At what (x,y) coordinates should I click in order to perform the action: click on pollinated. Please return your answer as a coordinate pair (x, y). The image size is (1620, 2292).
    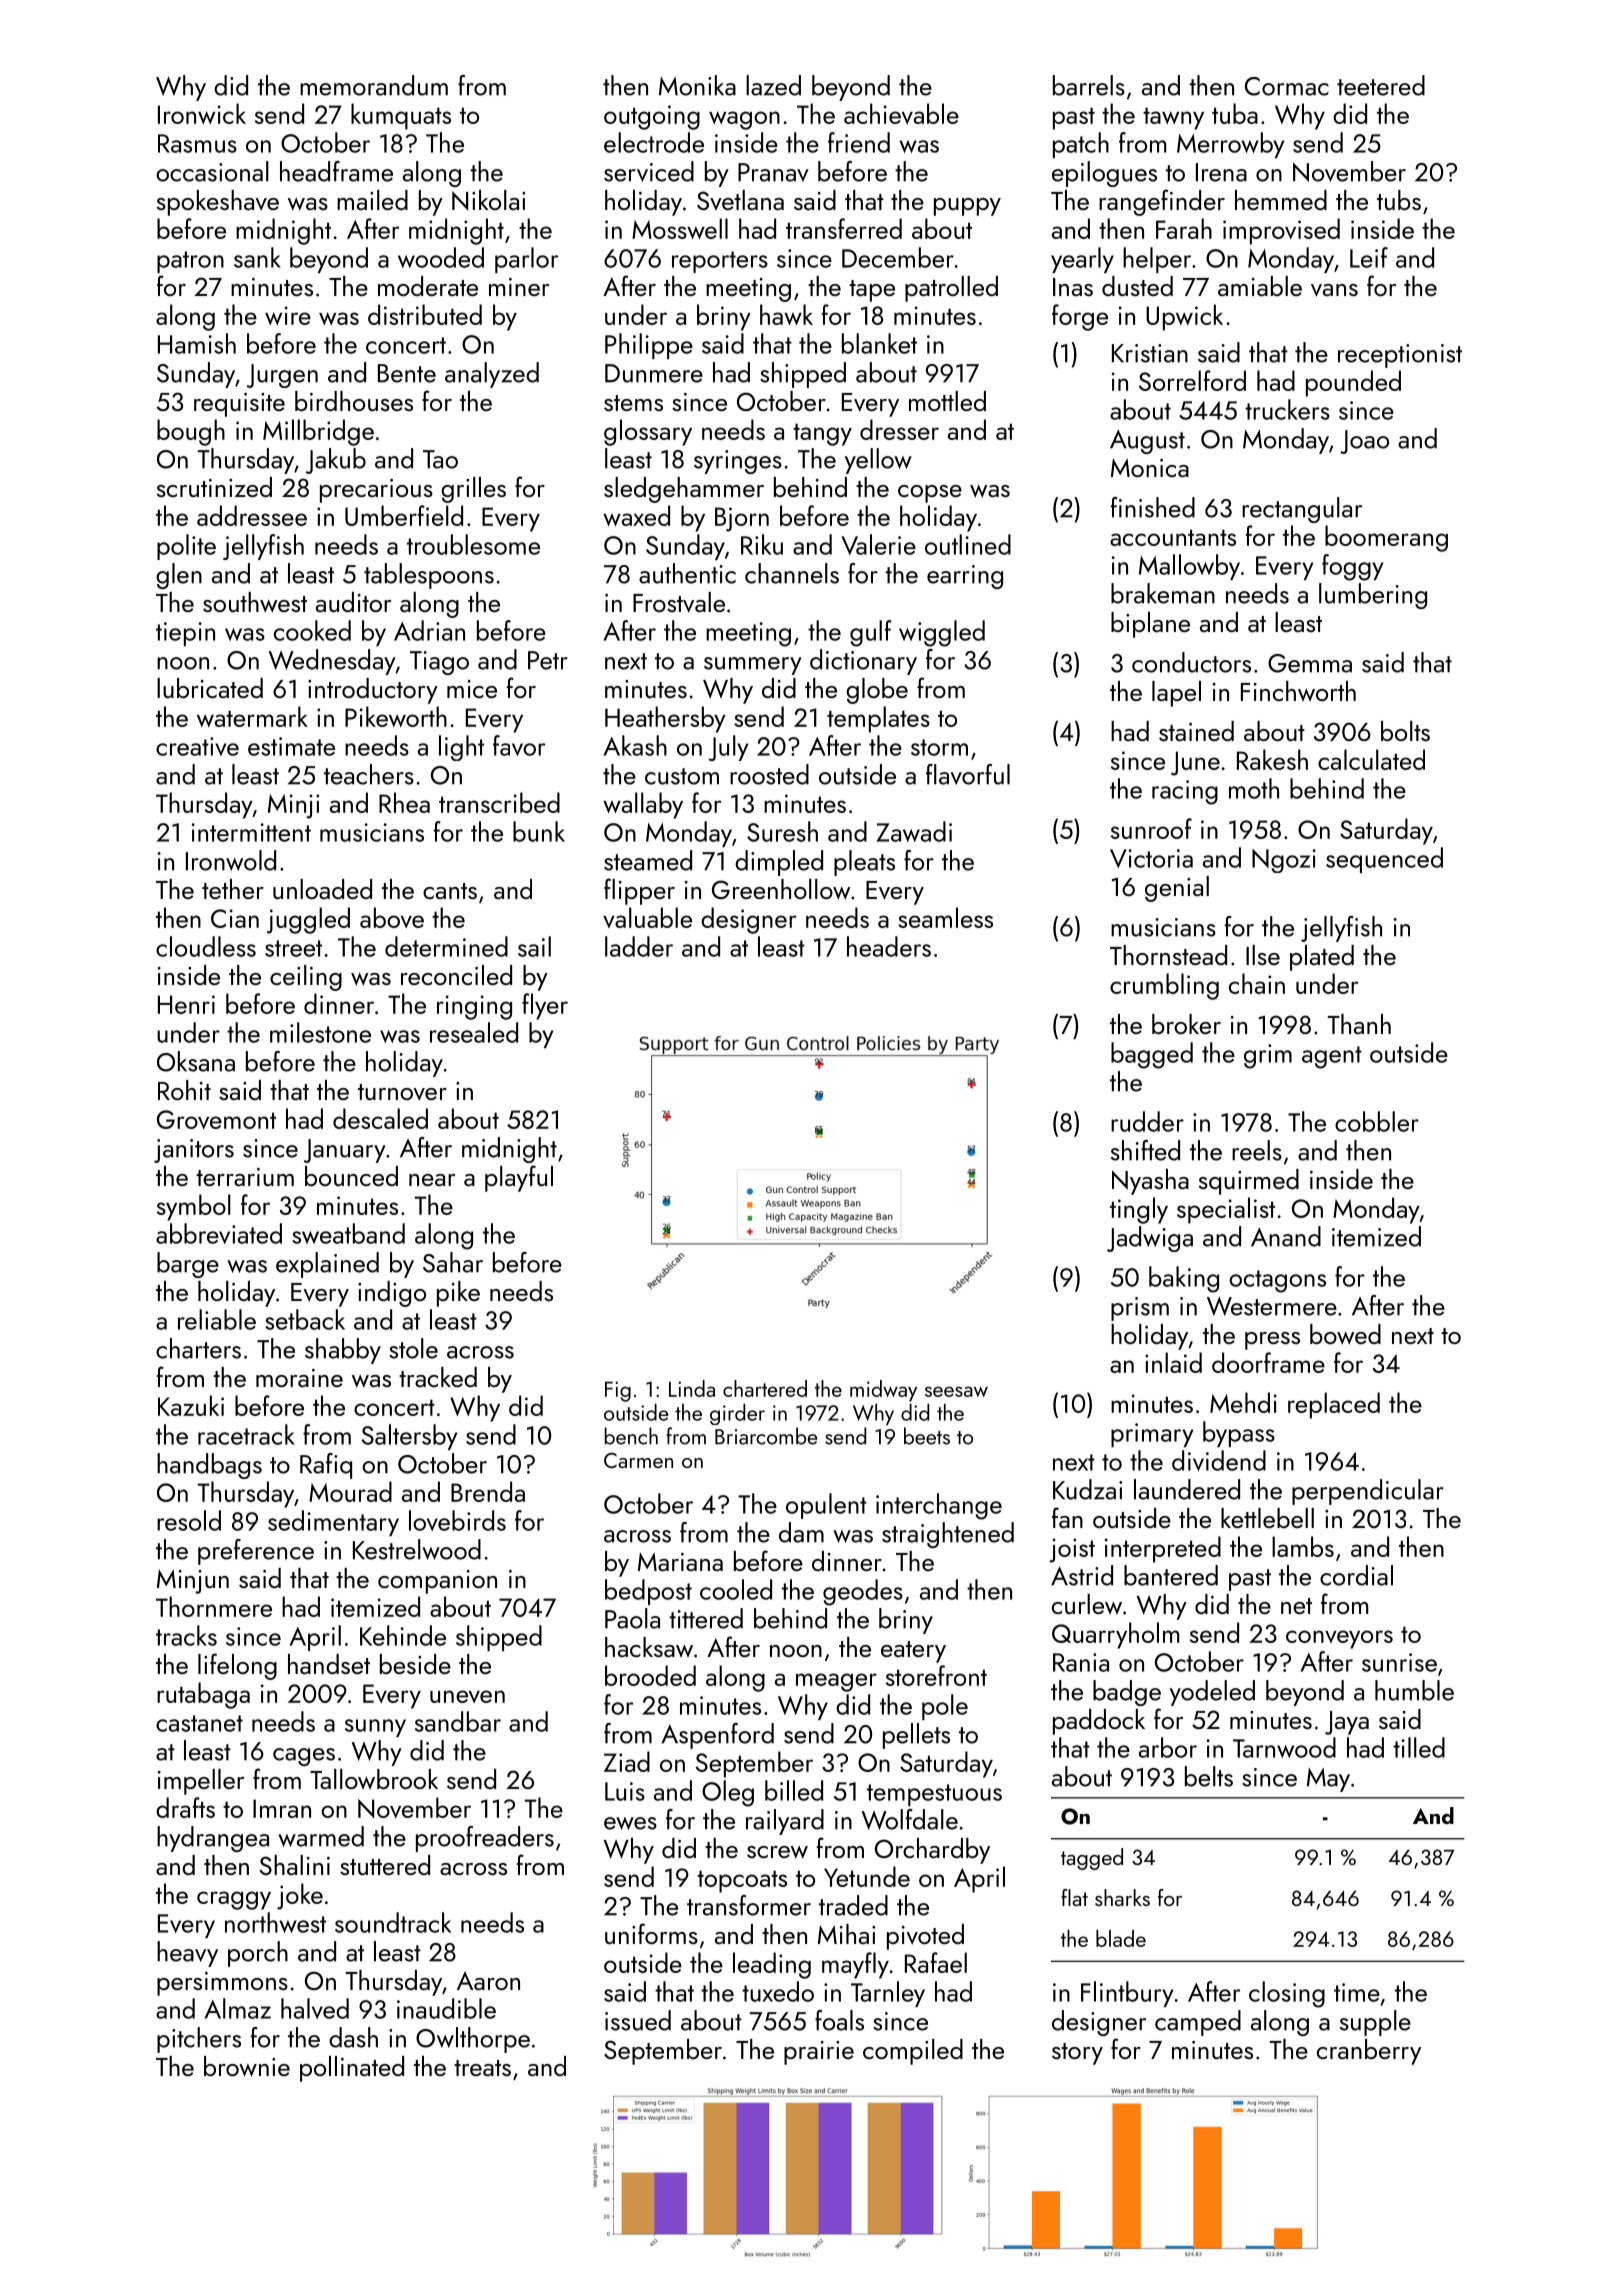
    Looking at the image, I should click on (352, 2069).
